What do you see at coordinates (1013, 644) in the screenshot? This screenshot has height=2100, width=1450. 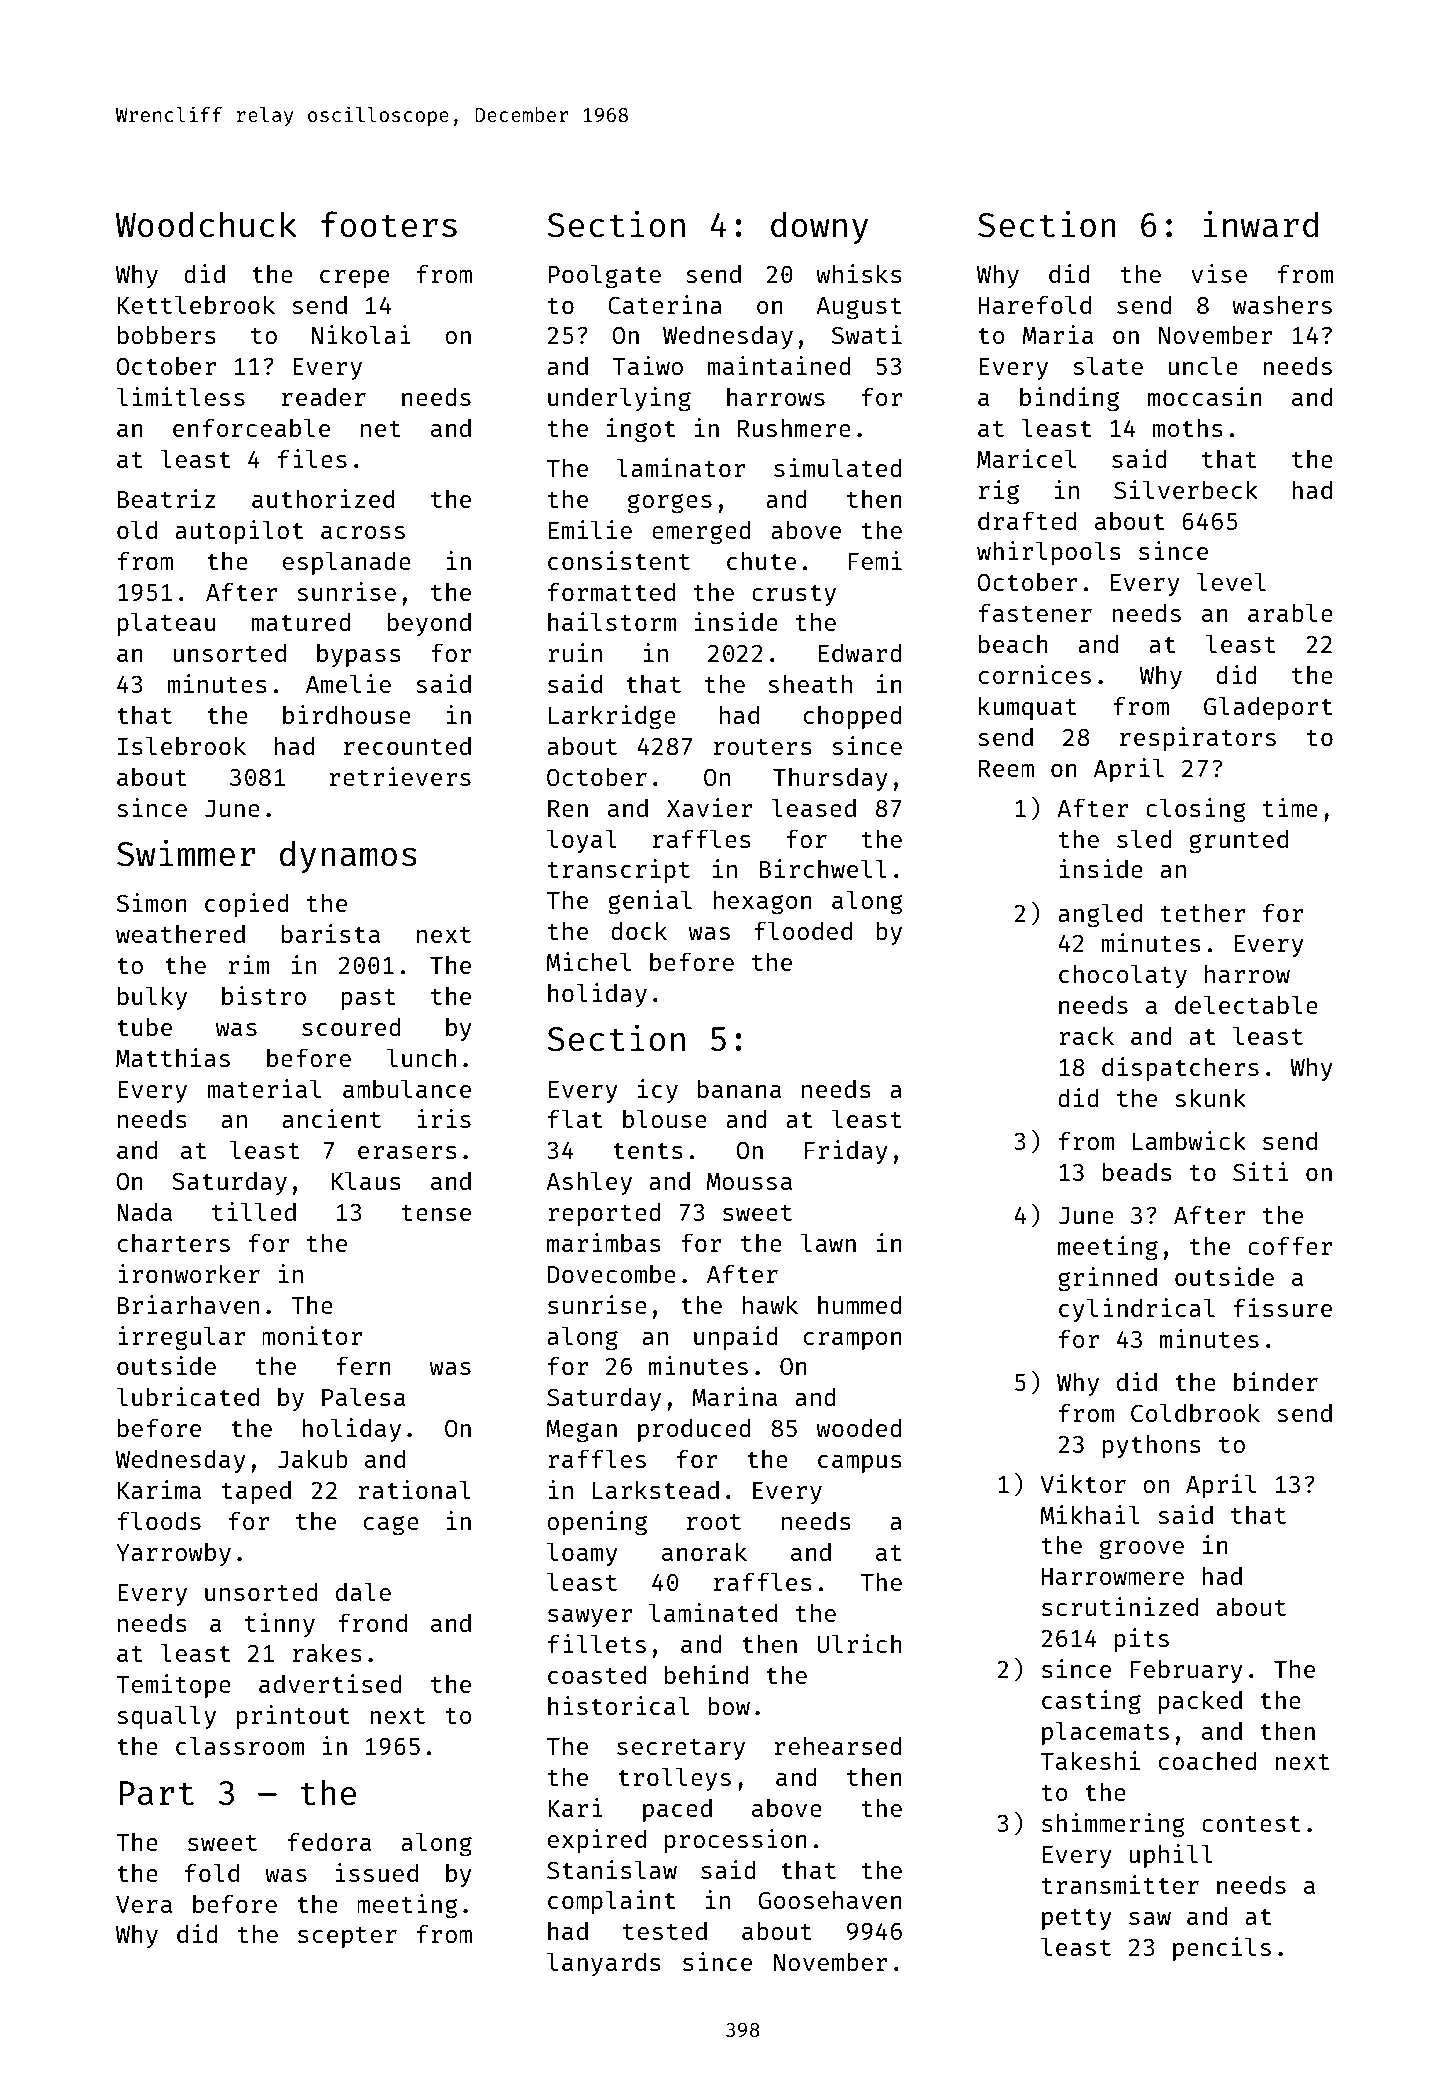 I see `beach` at bounding box center [1013, 644].
